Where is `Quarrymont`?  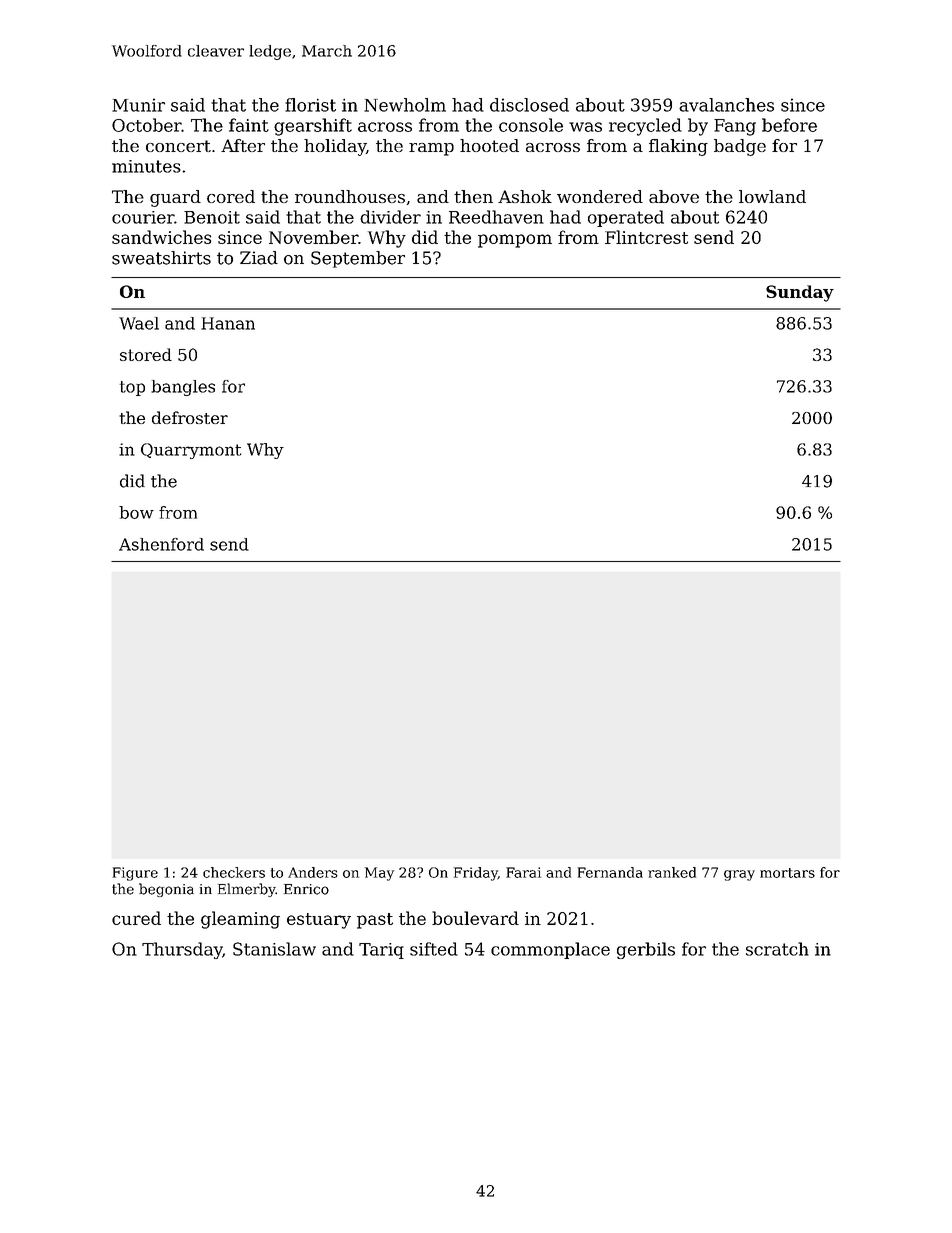
Quarrymont is located at coordinates (191, 451).
